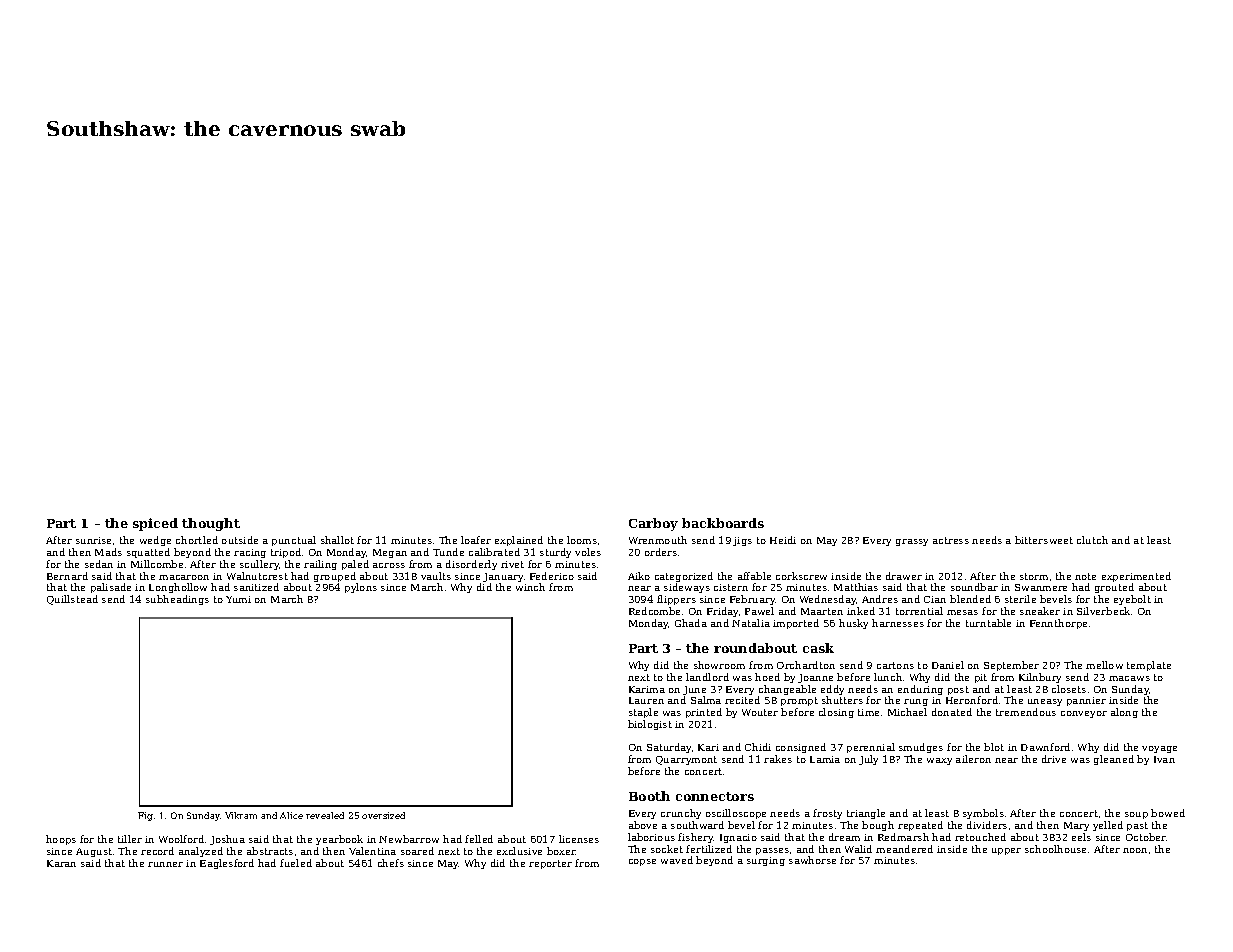 This document has width=1233, height=952. What do you see at coordinates (650, 725) in the document?
I see `biologist` at bounding box center [650, 725].
